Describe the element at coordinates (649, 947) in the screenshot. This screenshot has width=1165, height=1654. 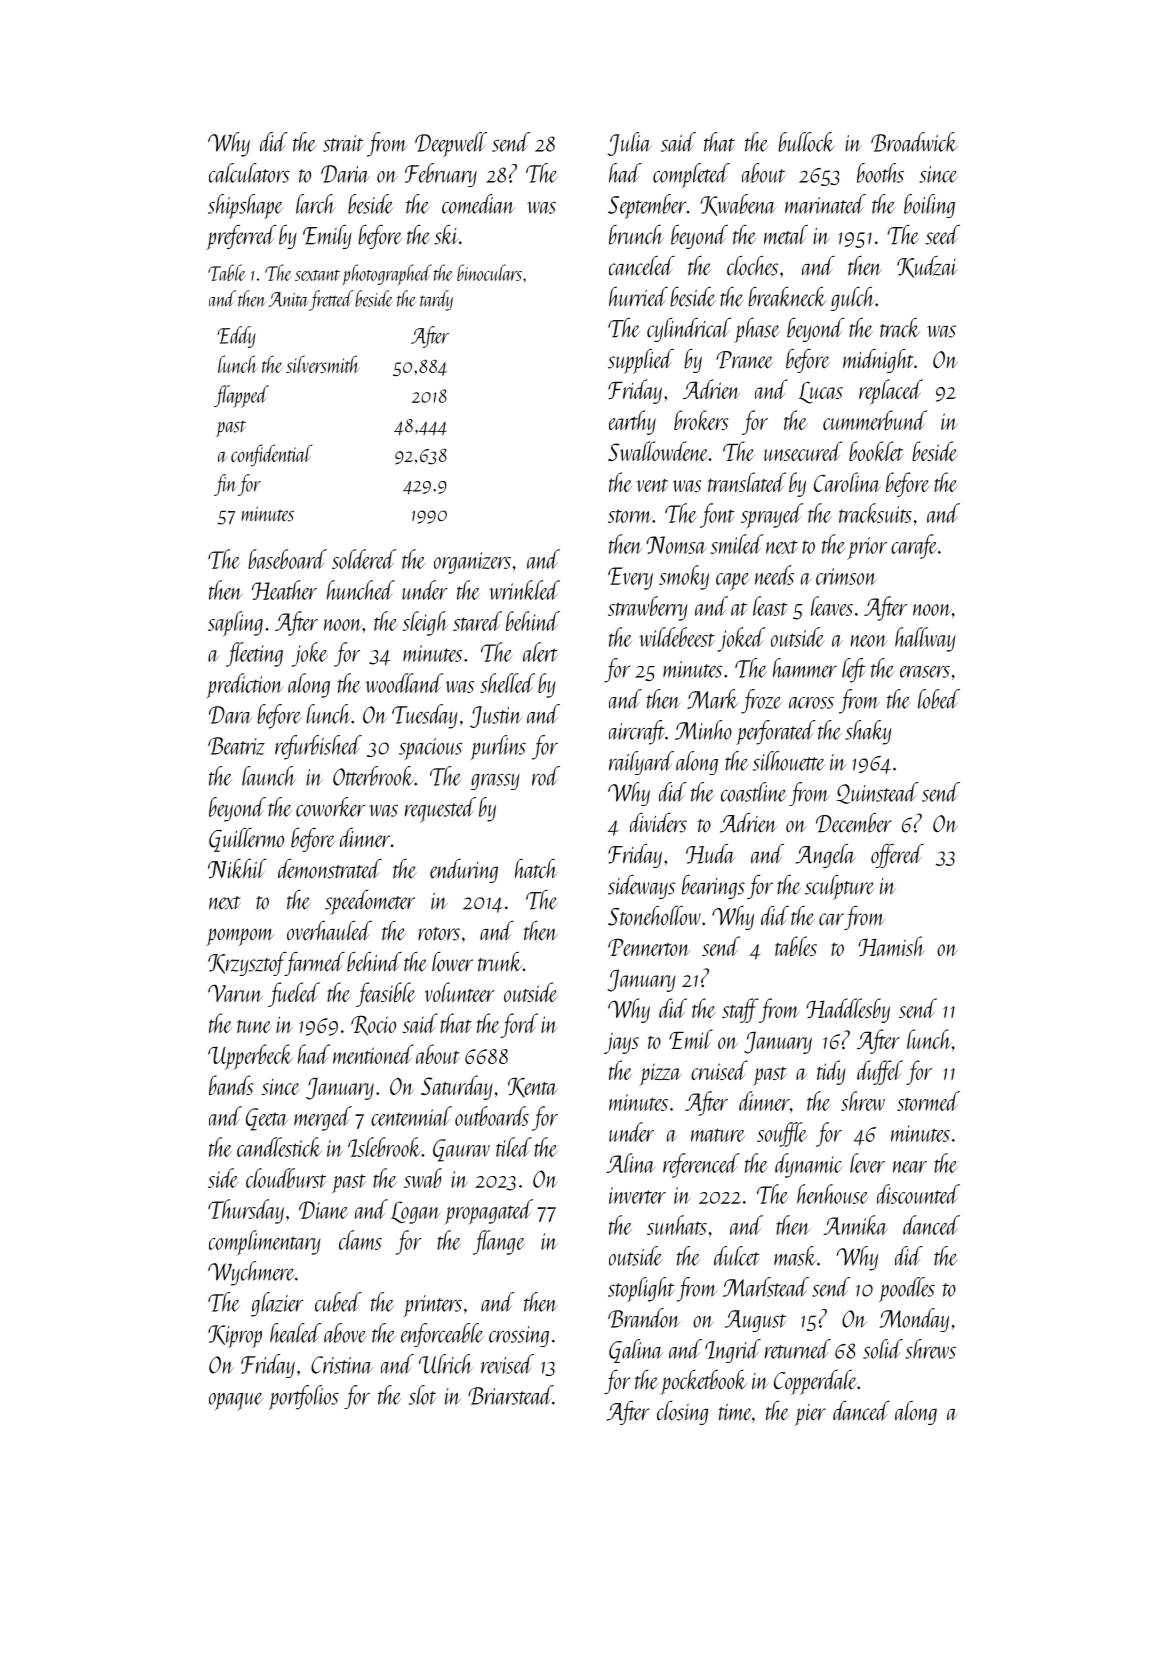
I see `Pennerton` at that location.
